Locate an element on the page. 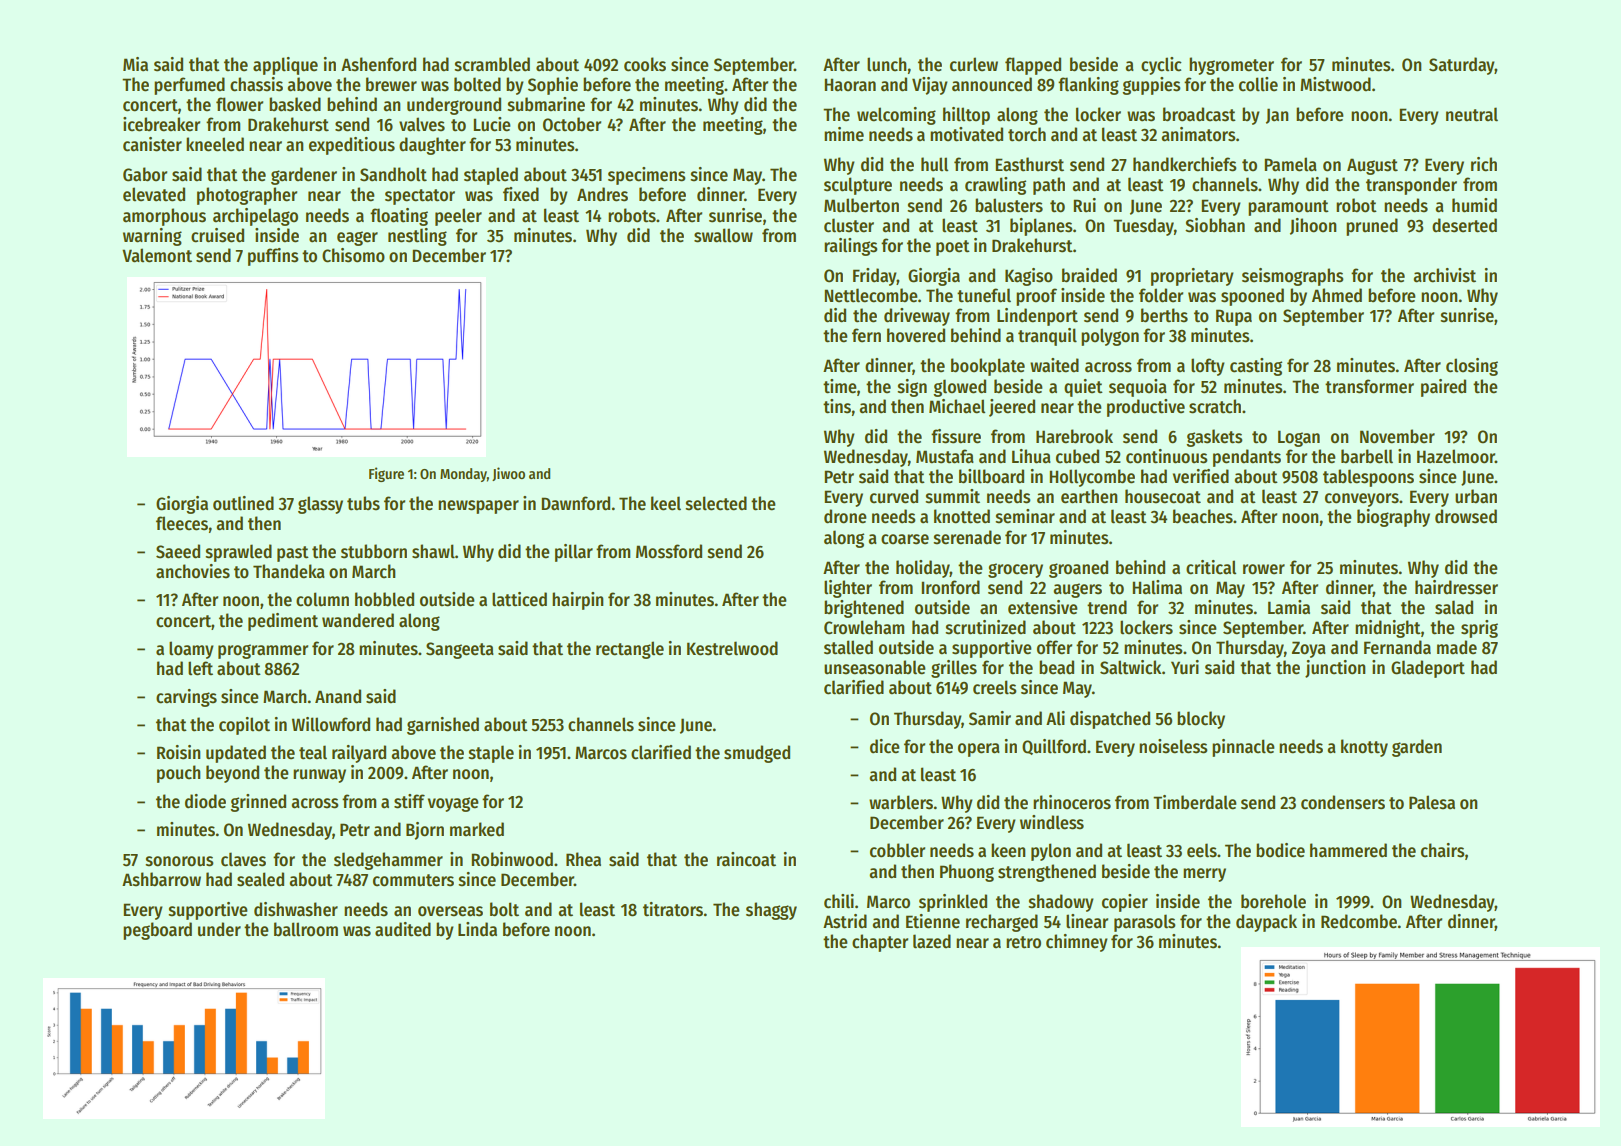 The image size is (1621, 1146). curlew is located at coordinates (974, 64).
